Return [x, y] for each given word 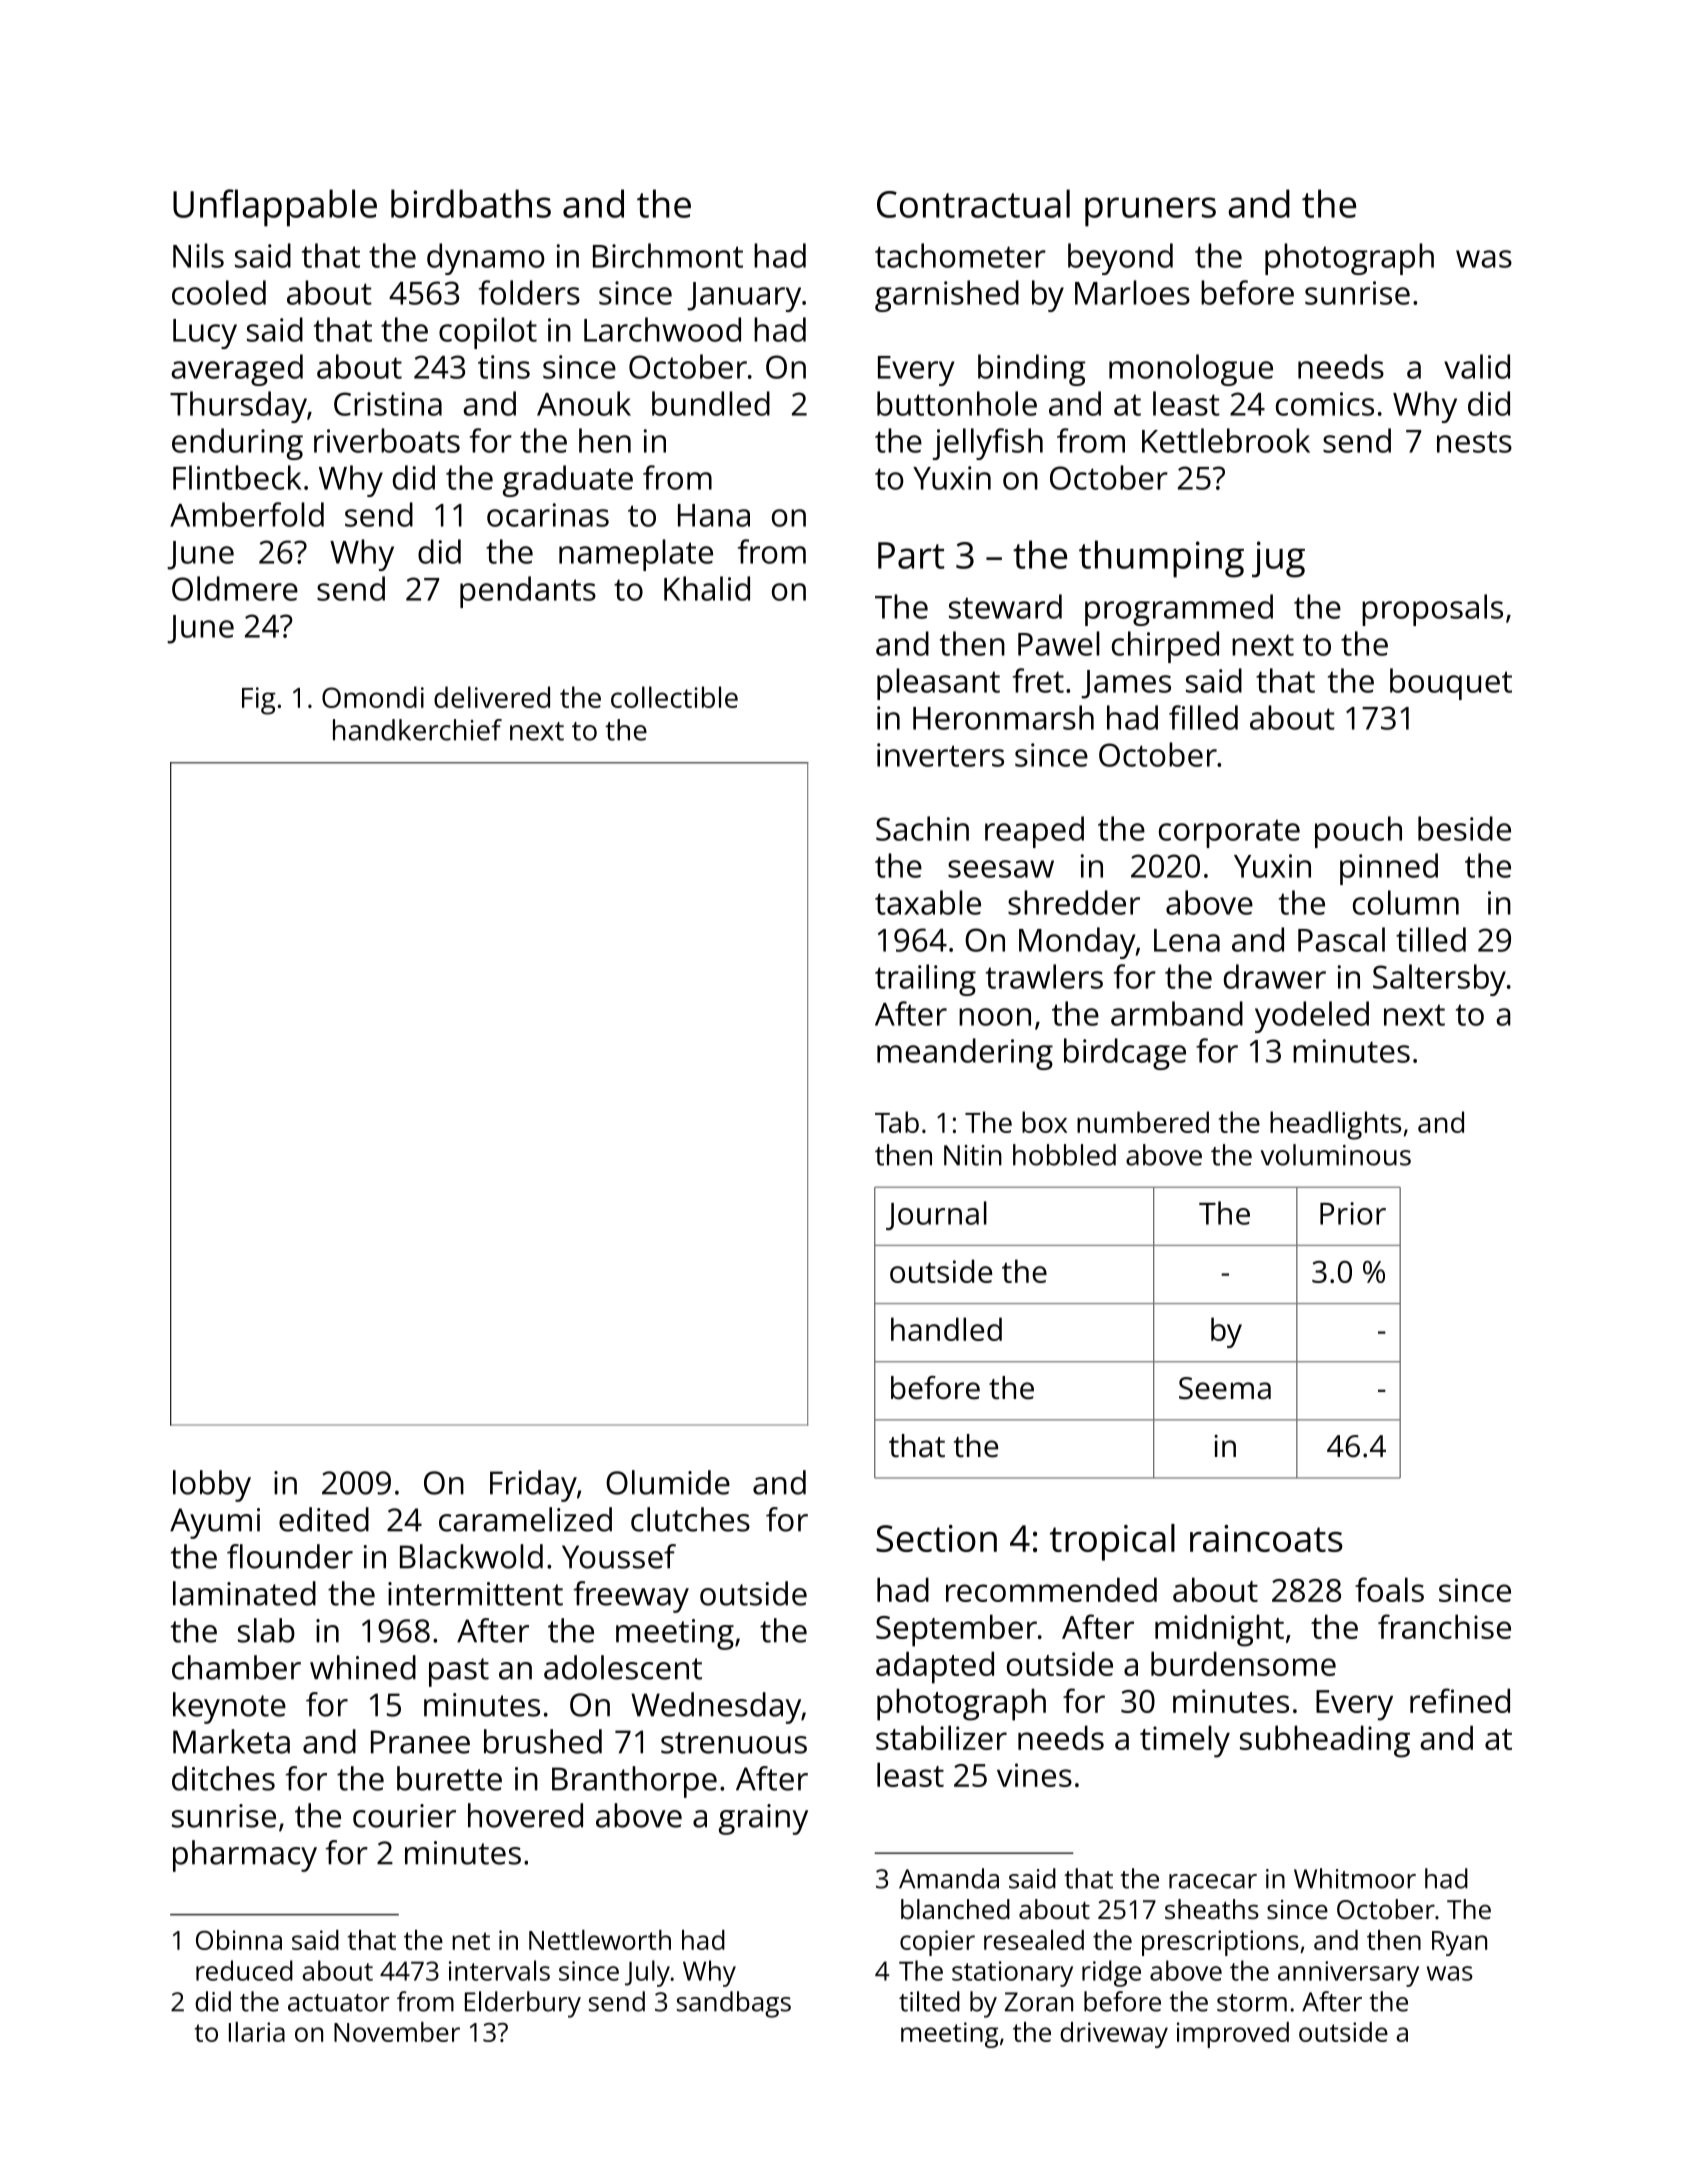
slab [266, 1630]
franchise [1444, 1626]
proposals [1432, 610]
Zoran [1038, 2002]
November [397, 2032]
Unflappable [275, 208]
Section [936, 1538]
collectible [674, 697]
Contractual [973, 203]
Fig [259, 701]
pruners [1150, 212]
